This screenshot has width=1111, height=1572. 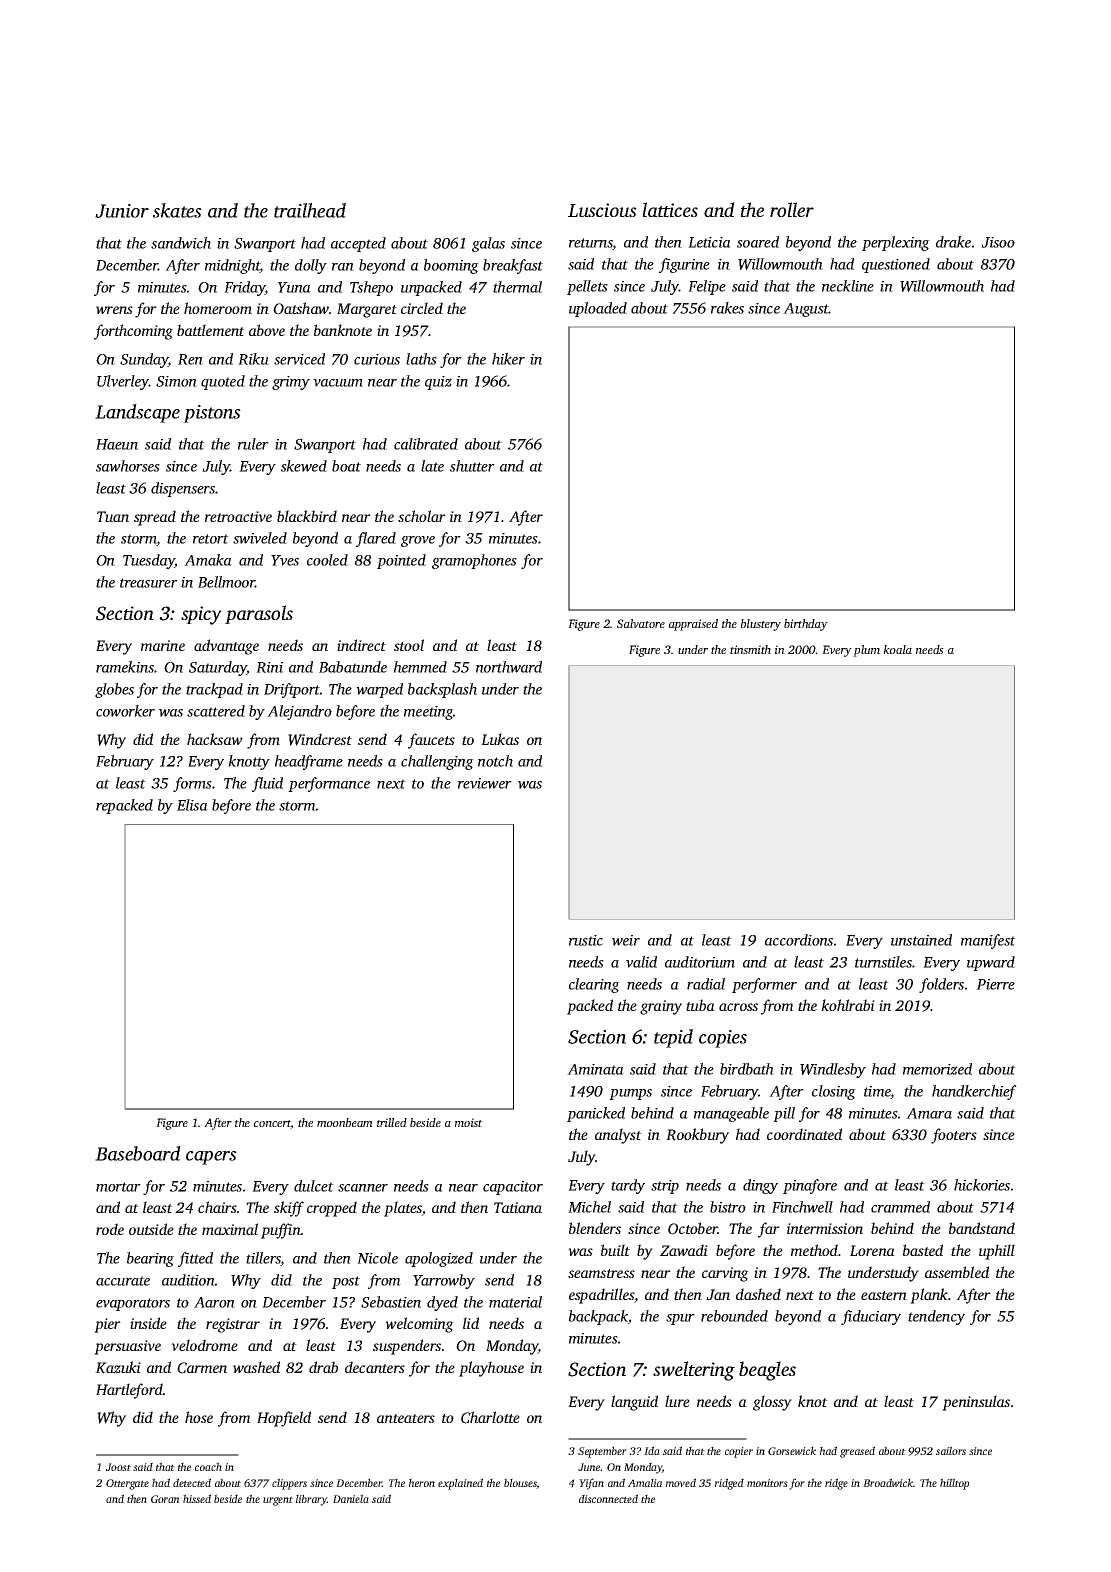 What do you see at coordinates (900, 1207) in the screenshot?
I see `crammed` at bounding box center [900, 1207].
